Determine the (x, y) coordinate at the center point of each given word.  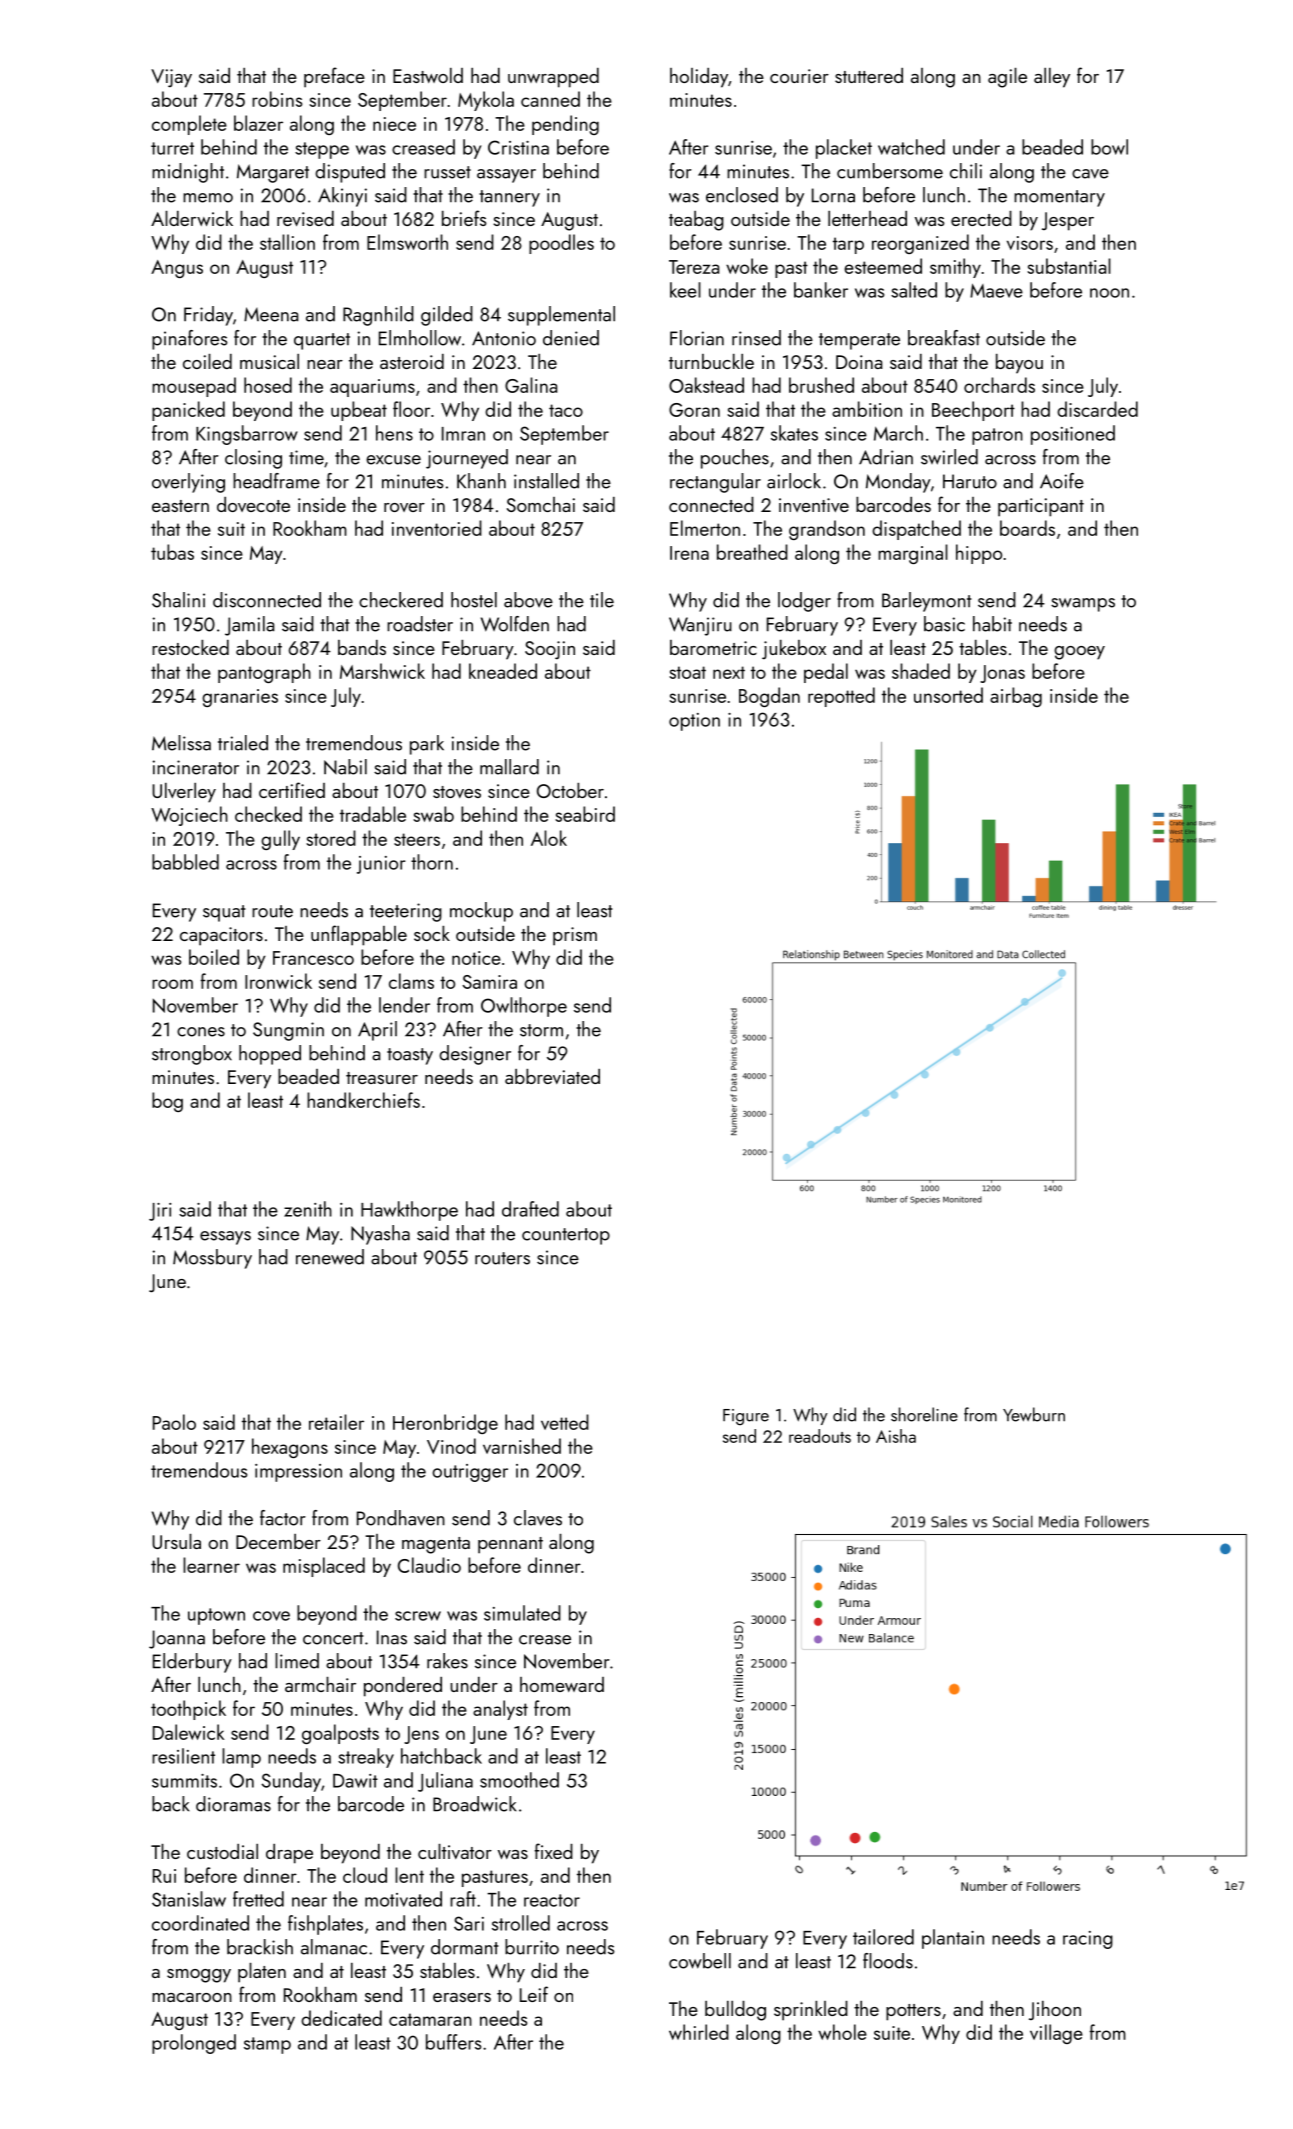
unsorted (948, 695)
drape (289, 1854)
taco (566, 410)
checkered (401, 600)
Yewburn (1034, 1414)
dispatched (916, 530)
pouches (735, 459)
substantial (1069, 266)
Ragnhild (378, 316)
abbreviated (552, 1076)
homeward (562, 1684)
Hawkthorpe (409, 1211)
